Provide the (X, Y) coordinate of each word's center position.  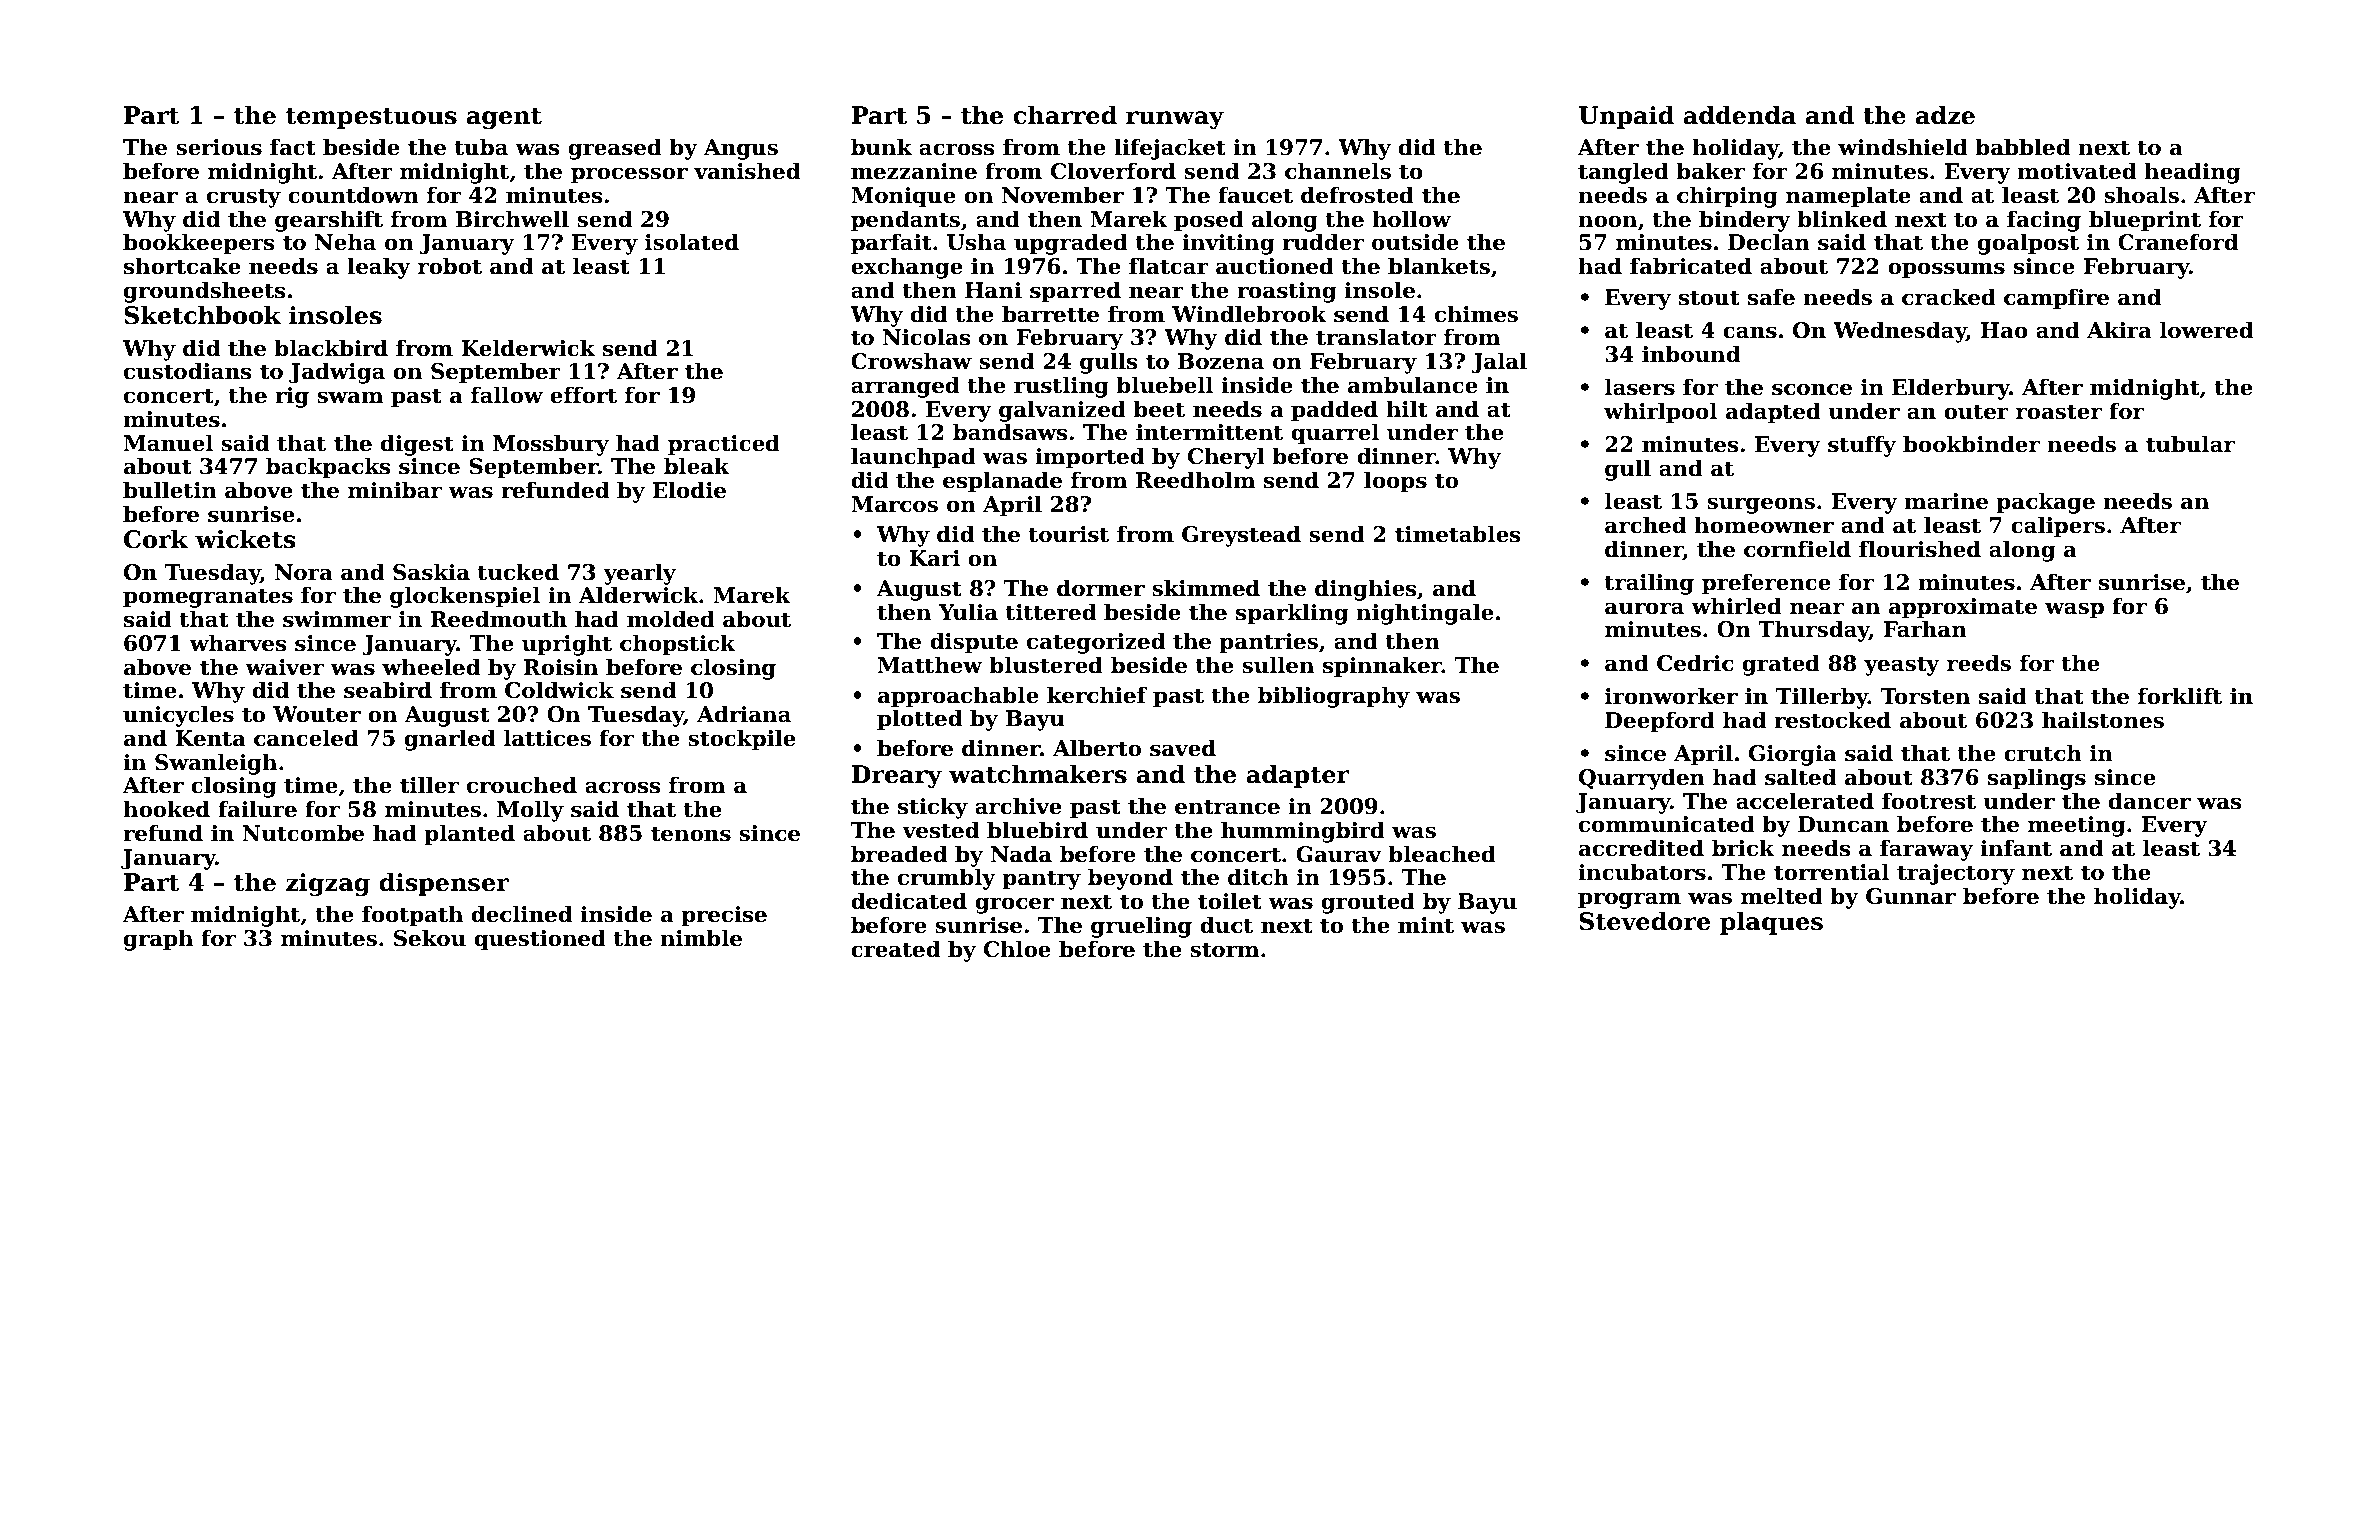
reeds (1979, 663)
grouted (1368, 903)
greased (615, 149)
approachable (958, 697)
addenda (1739, 115)
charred (1065, 115)
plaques (1771, 923)
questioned (540, 940)
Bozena (1221, 361)
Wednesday (1900, 332)
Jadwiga (337, 373)
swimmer (337, 619)
